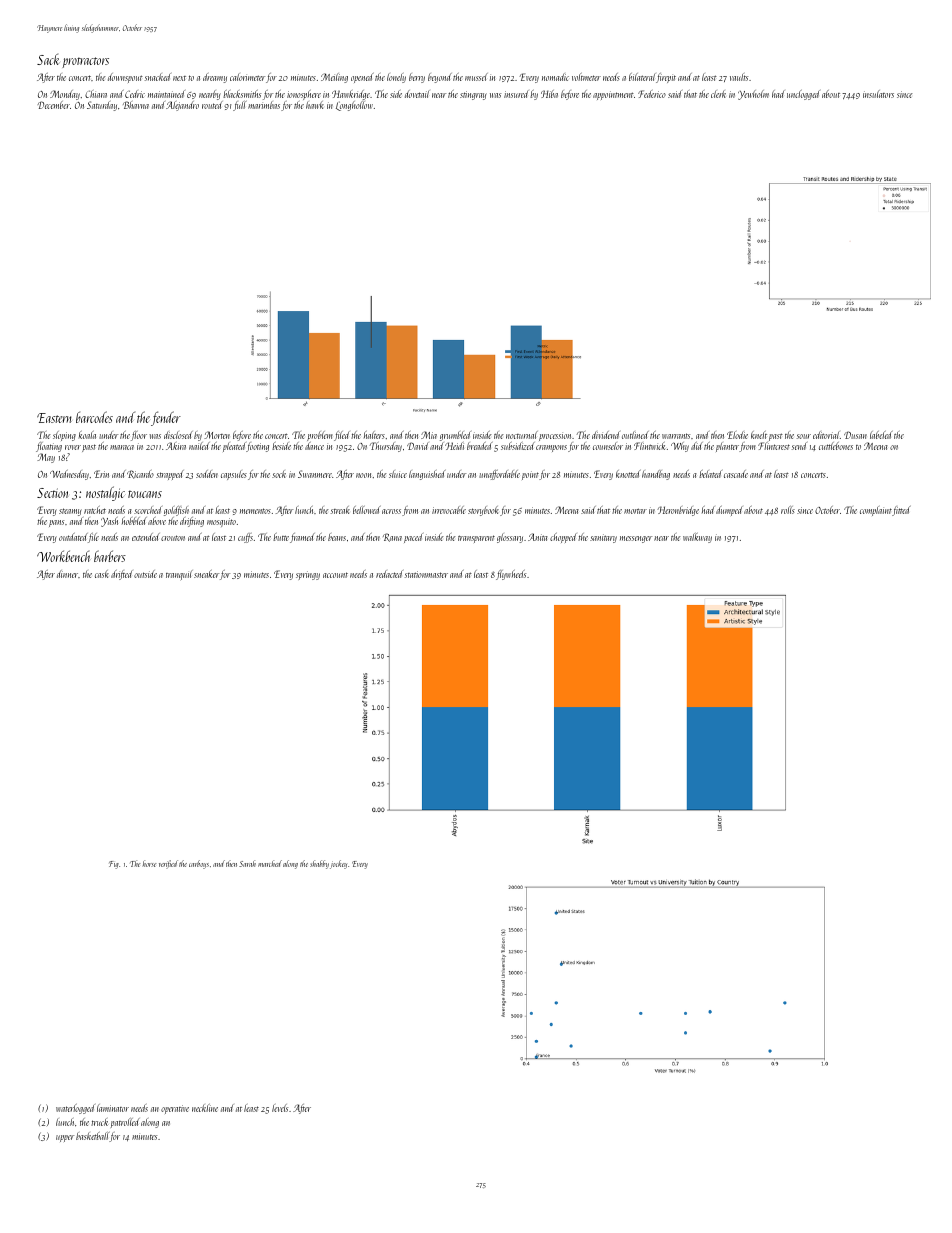 The height and width of the screenshot is (1233, 952). What do you see at coordinates (136, 105) in the screenshot?
I see `Bhavna` at bounding box center [136, 105].
